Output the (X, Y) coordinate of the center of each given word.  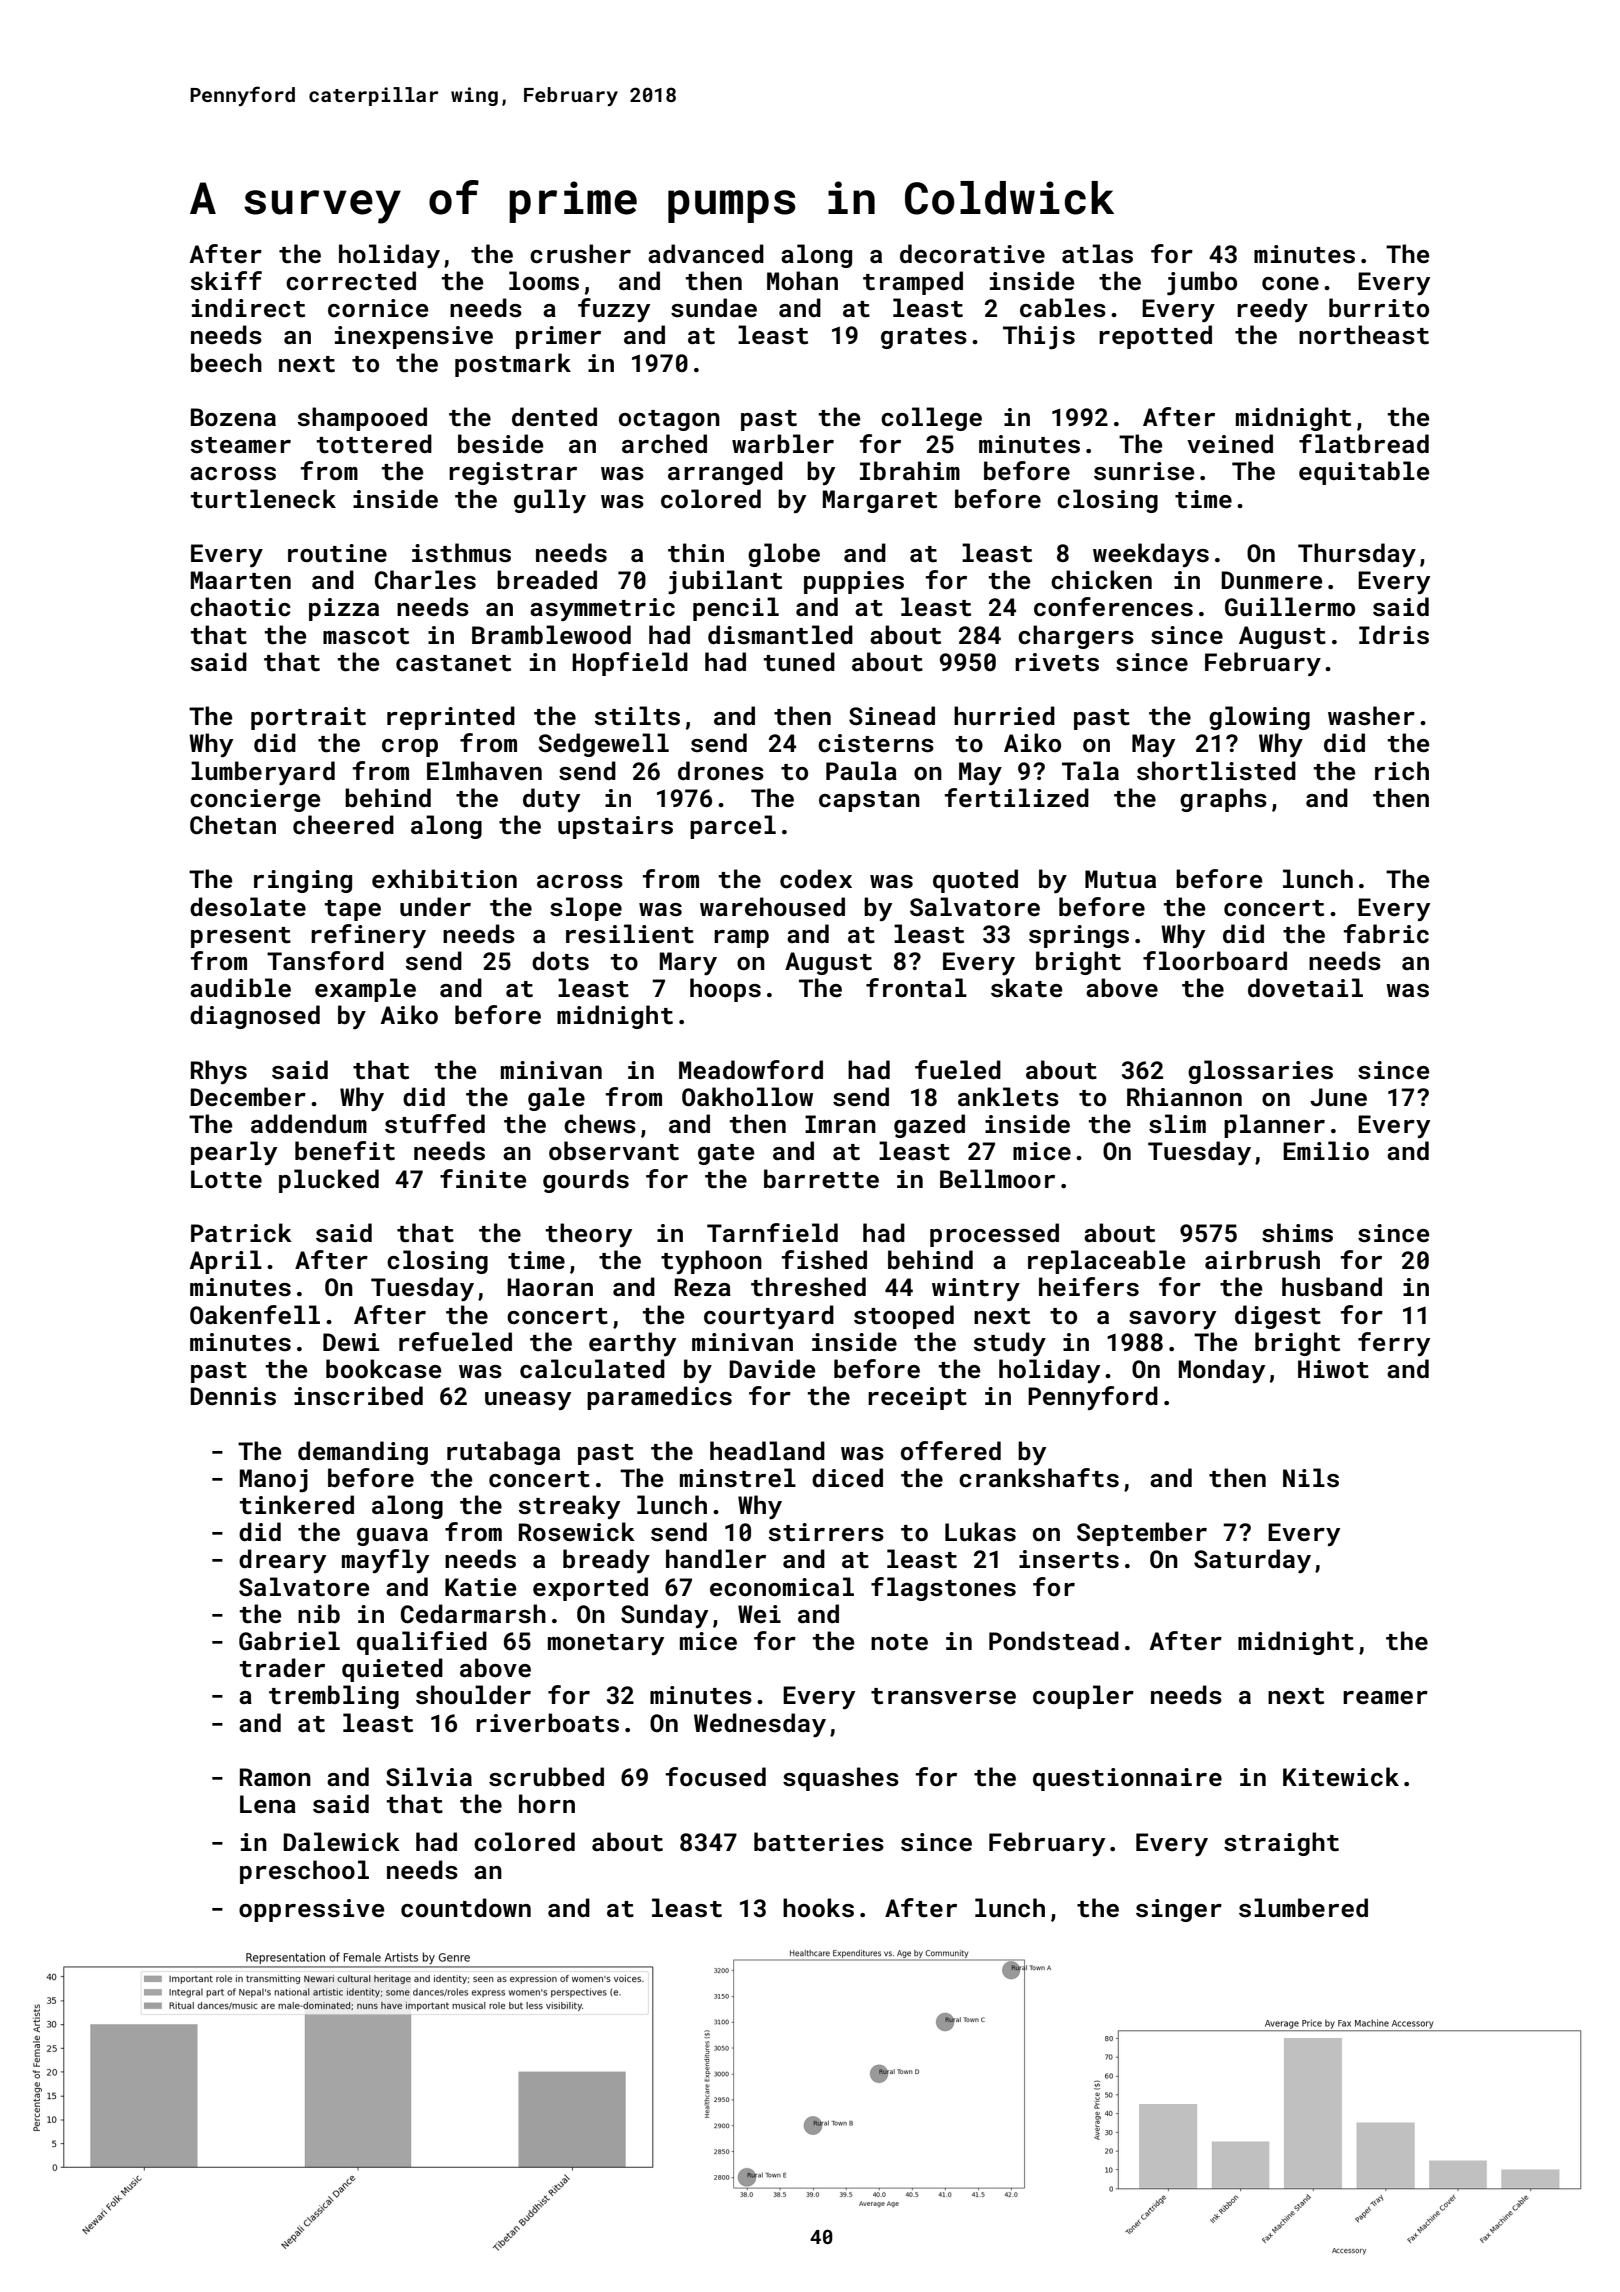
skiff (226, 281)
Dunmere (1271, 580)
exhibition (444, 879)
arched (664, 444)
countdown (466, 1908)
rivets (1057, 662)
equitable (1364, 473)
